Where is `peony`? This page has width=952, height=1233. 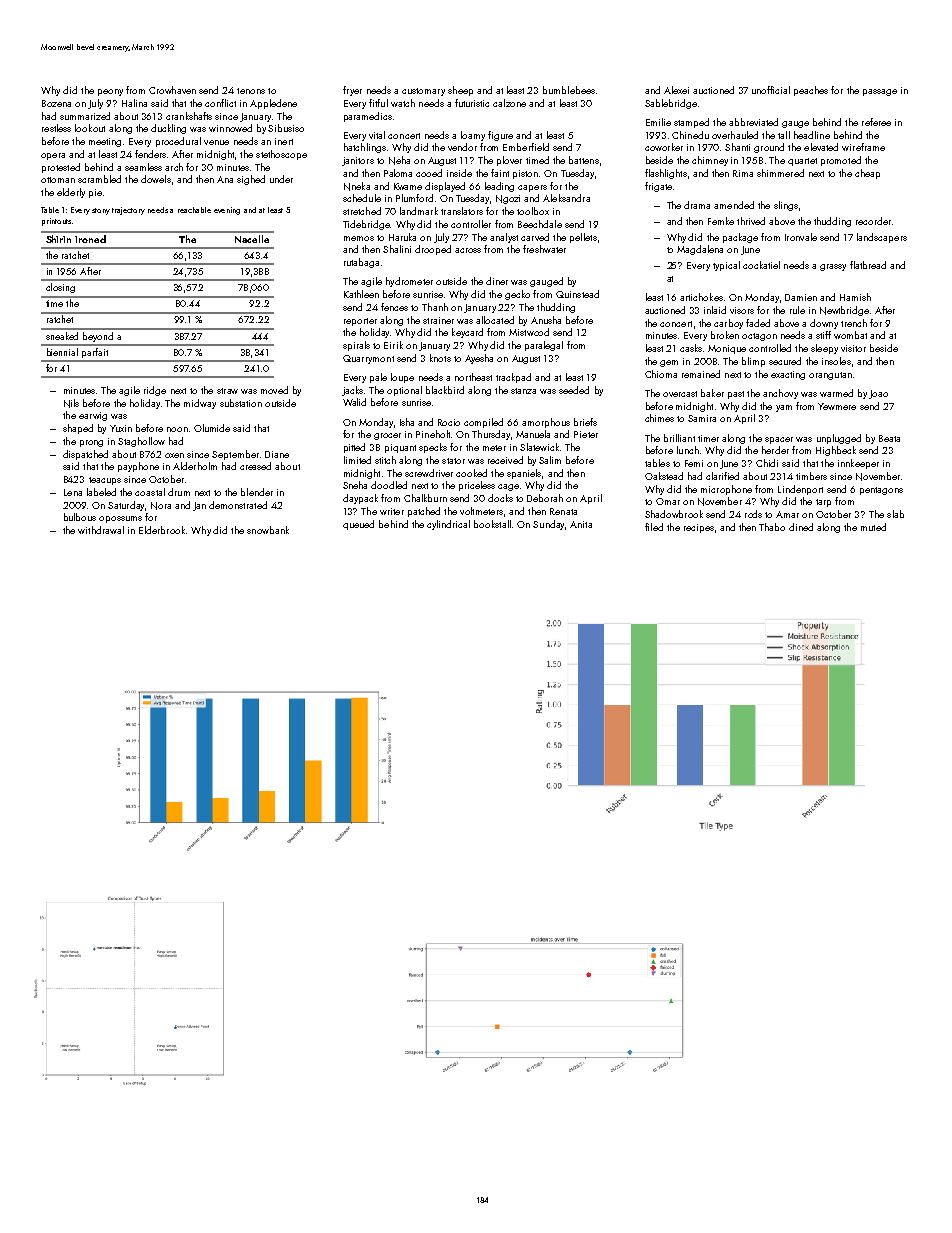
peony is located at coordinates (110, 92).
